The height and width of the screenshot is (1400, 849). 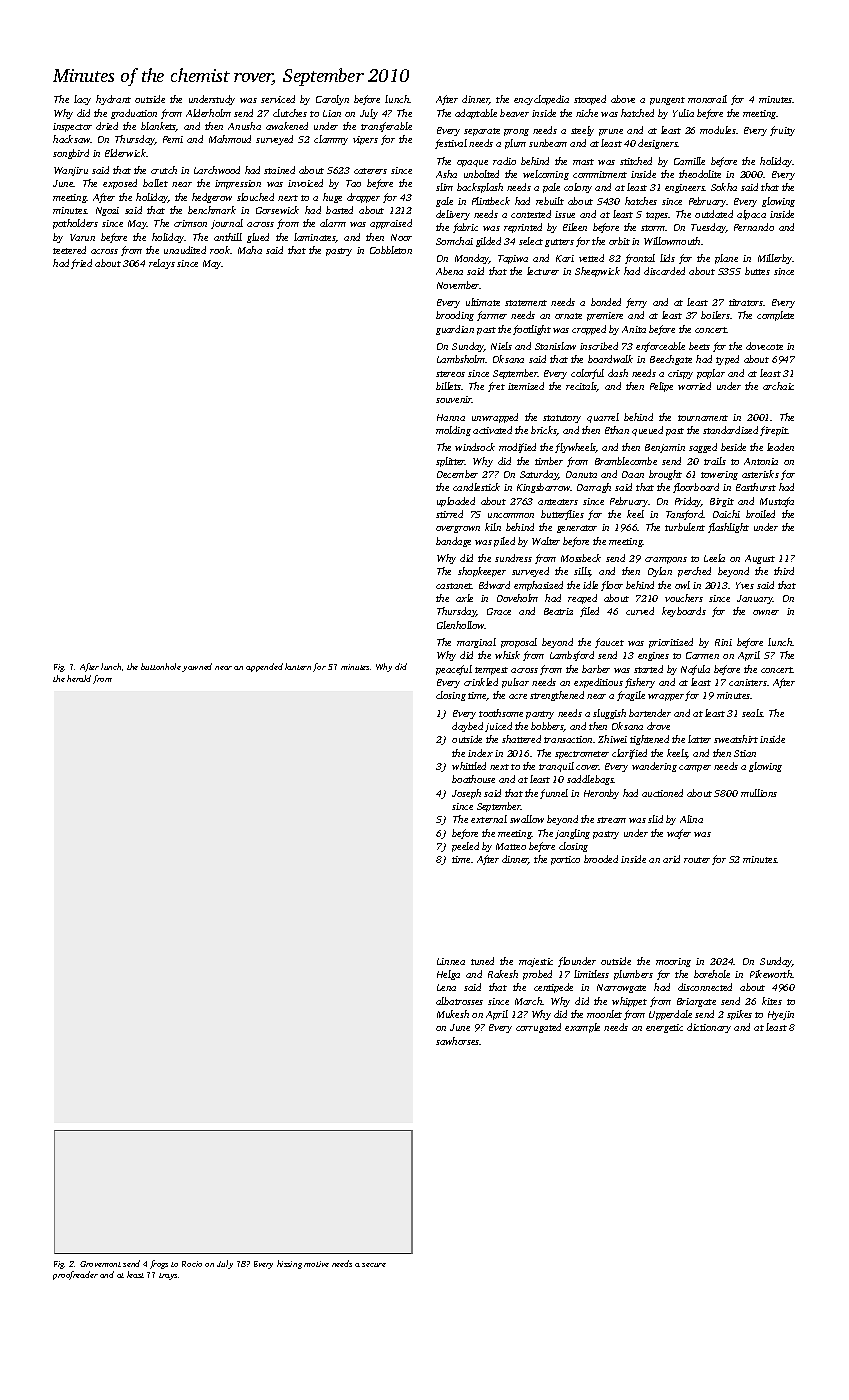 I want to click on Lena, so click(x=446, y=987).
